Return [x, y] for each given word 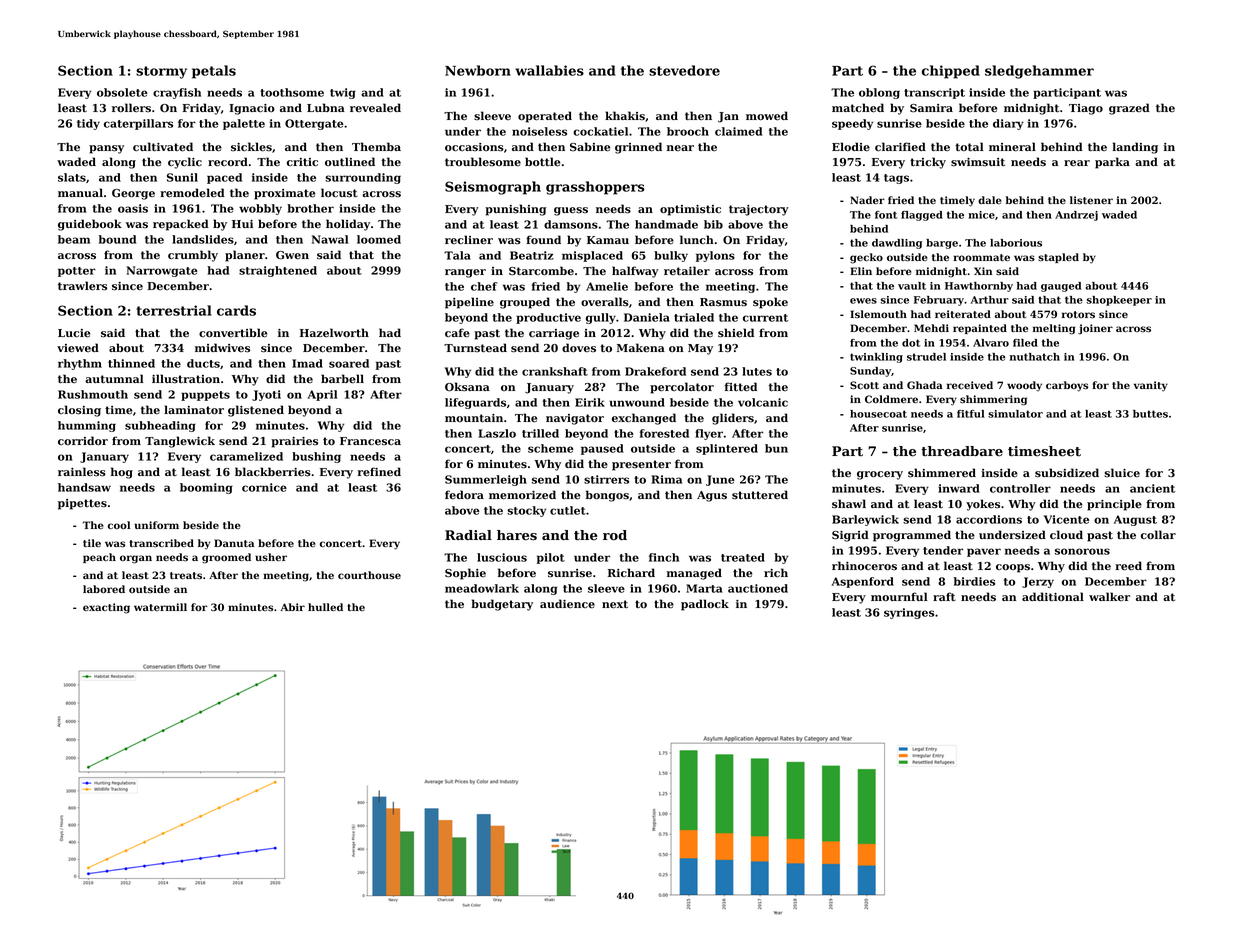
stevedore [684, 70]
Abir [293, 607]
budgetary [502, 605]
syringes [909, 613]
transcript [934, 93]
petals [214, 72]
